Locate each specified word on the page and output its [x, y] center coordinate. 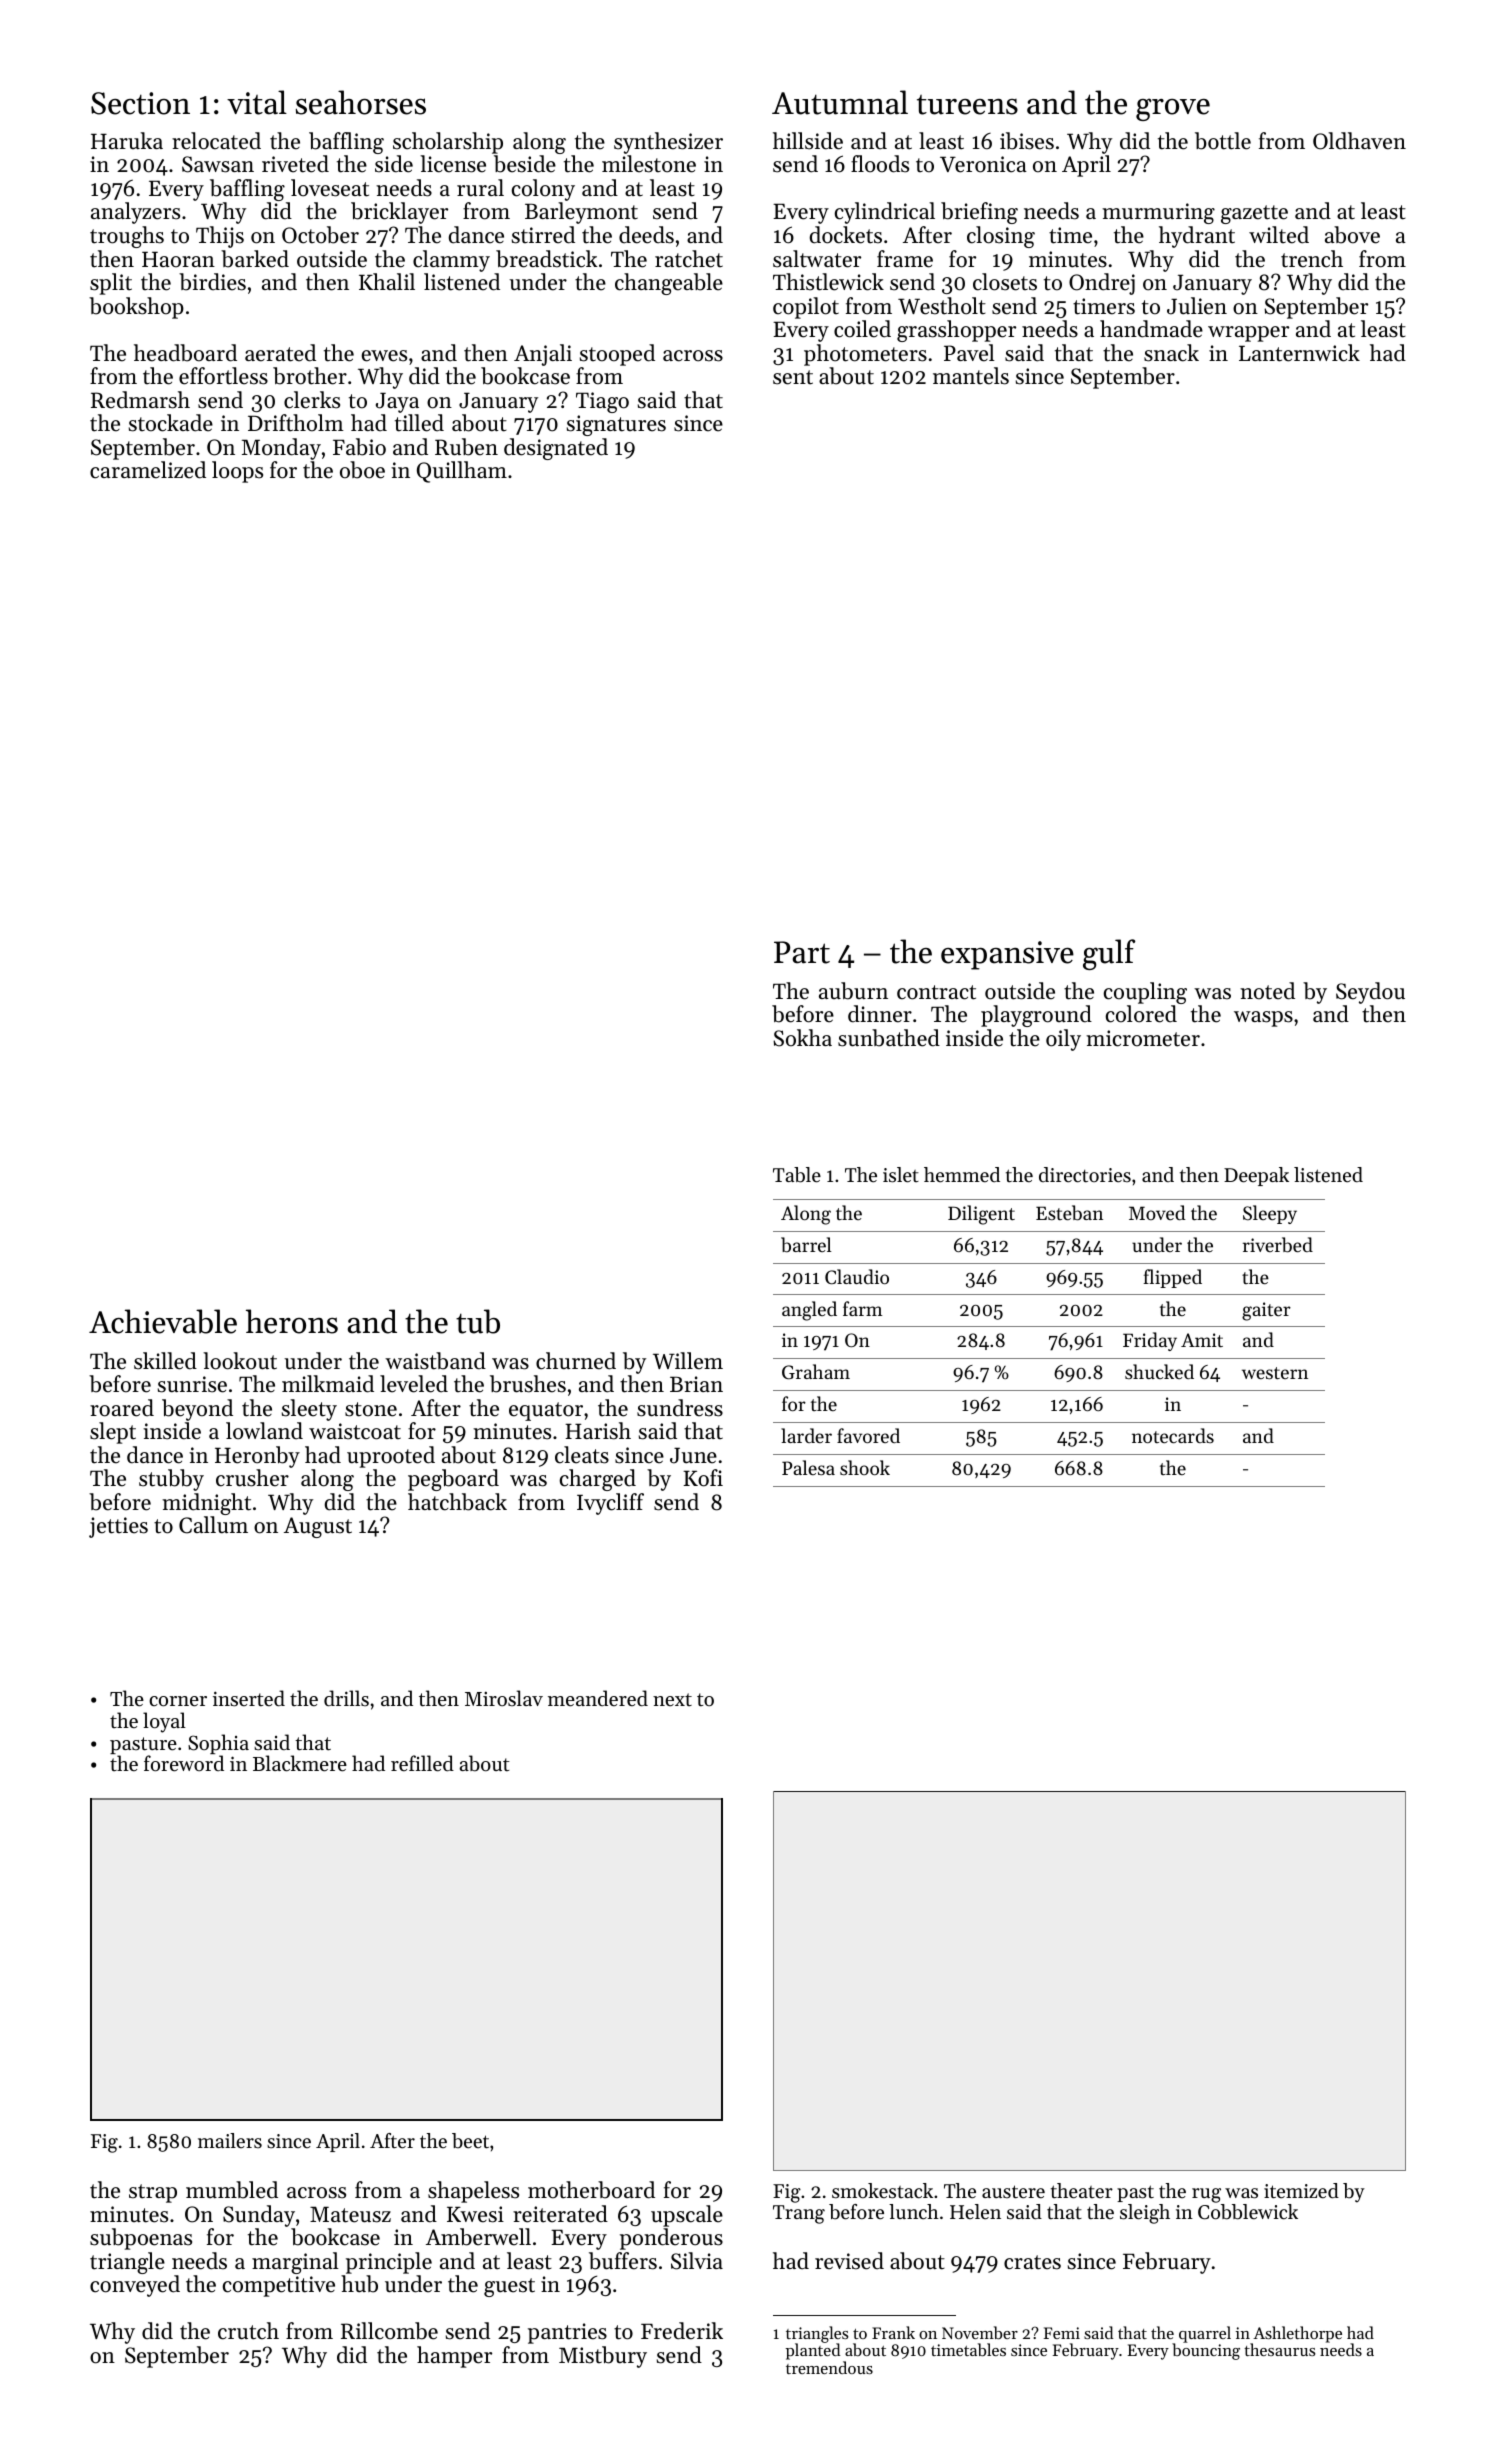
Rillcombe [389, 2331]
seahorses [361, 102]
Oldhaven [1359, 141]
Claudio [857, 1276]
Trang [799, 2214]
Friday [1150, 1341]
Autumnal [840, 102]
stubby [171, 1480]
